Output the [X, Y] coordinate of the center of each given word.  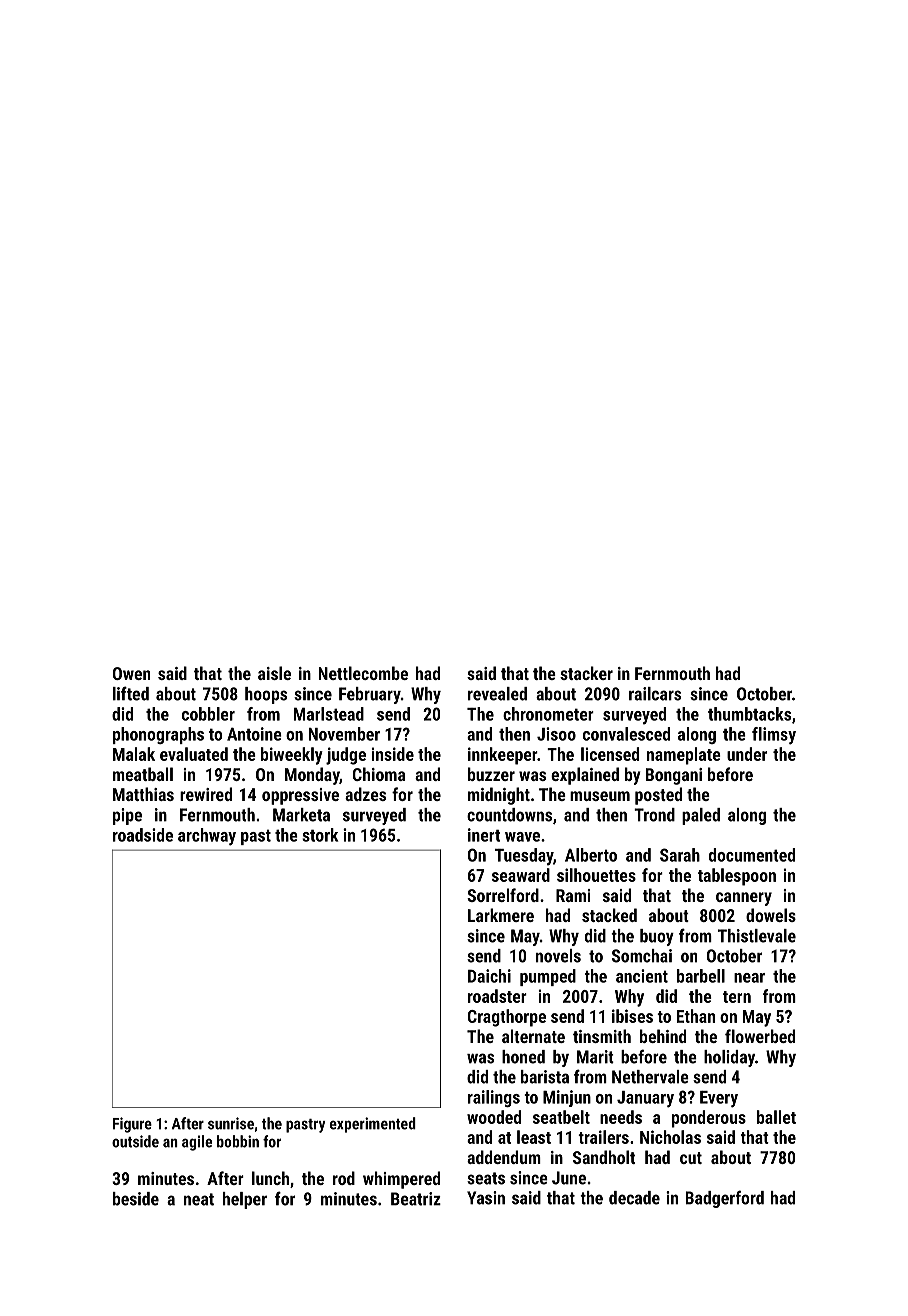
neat [199, 1199]
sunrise [231, 1123]
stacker [586, 673]
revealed [497, 694]
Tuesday [524, 857]
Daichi [489, 976]
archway [207, 837]
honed [523, 1057]
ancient [642, 976]
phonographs [158, 735]
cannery [744, 899]
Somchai [642, 956]
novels [558, 956]
